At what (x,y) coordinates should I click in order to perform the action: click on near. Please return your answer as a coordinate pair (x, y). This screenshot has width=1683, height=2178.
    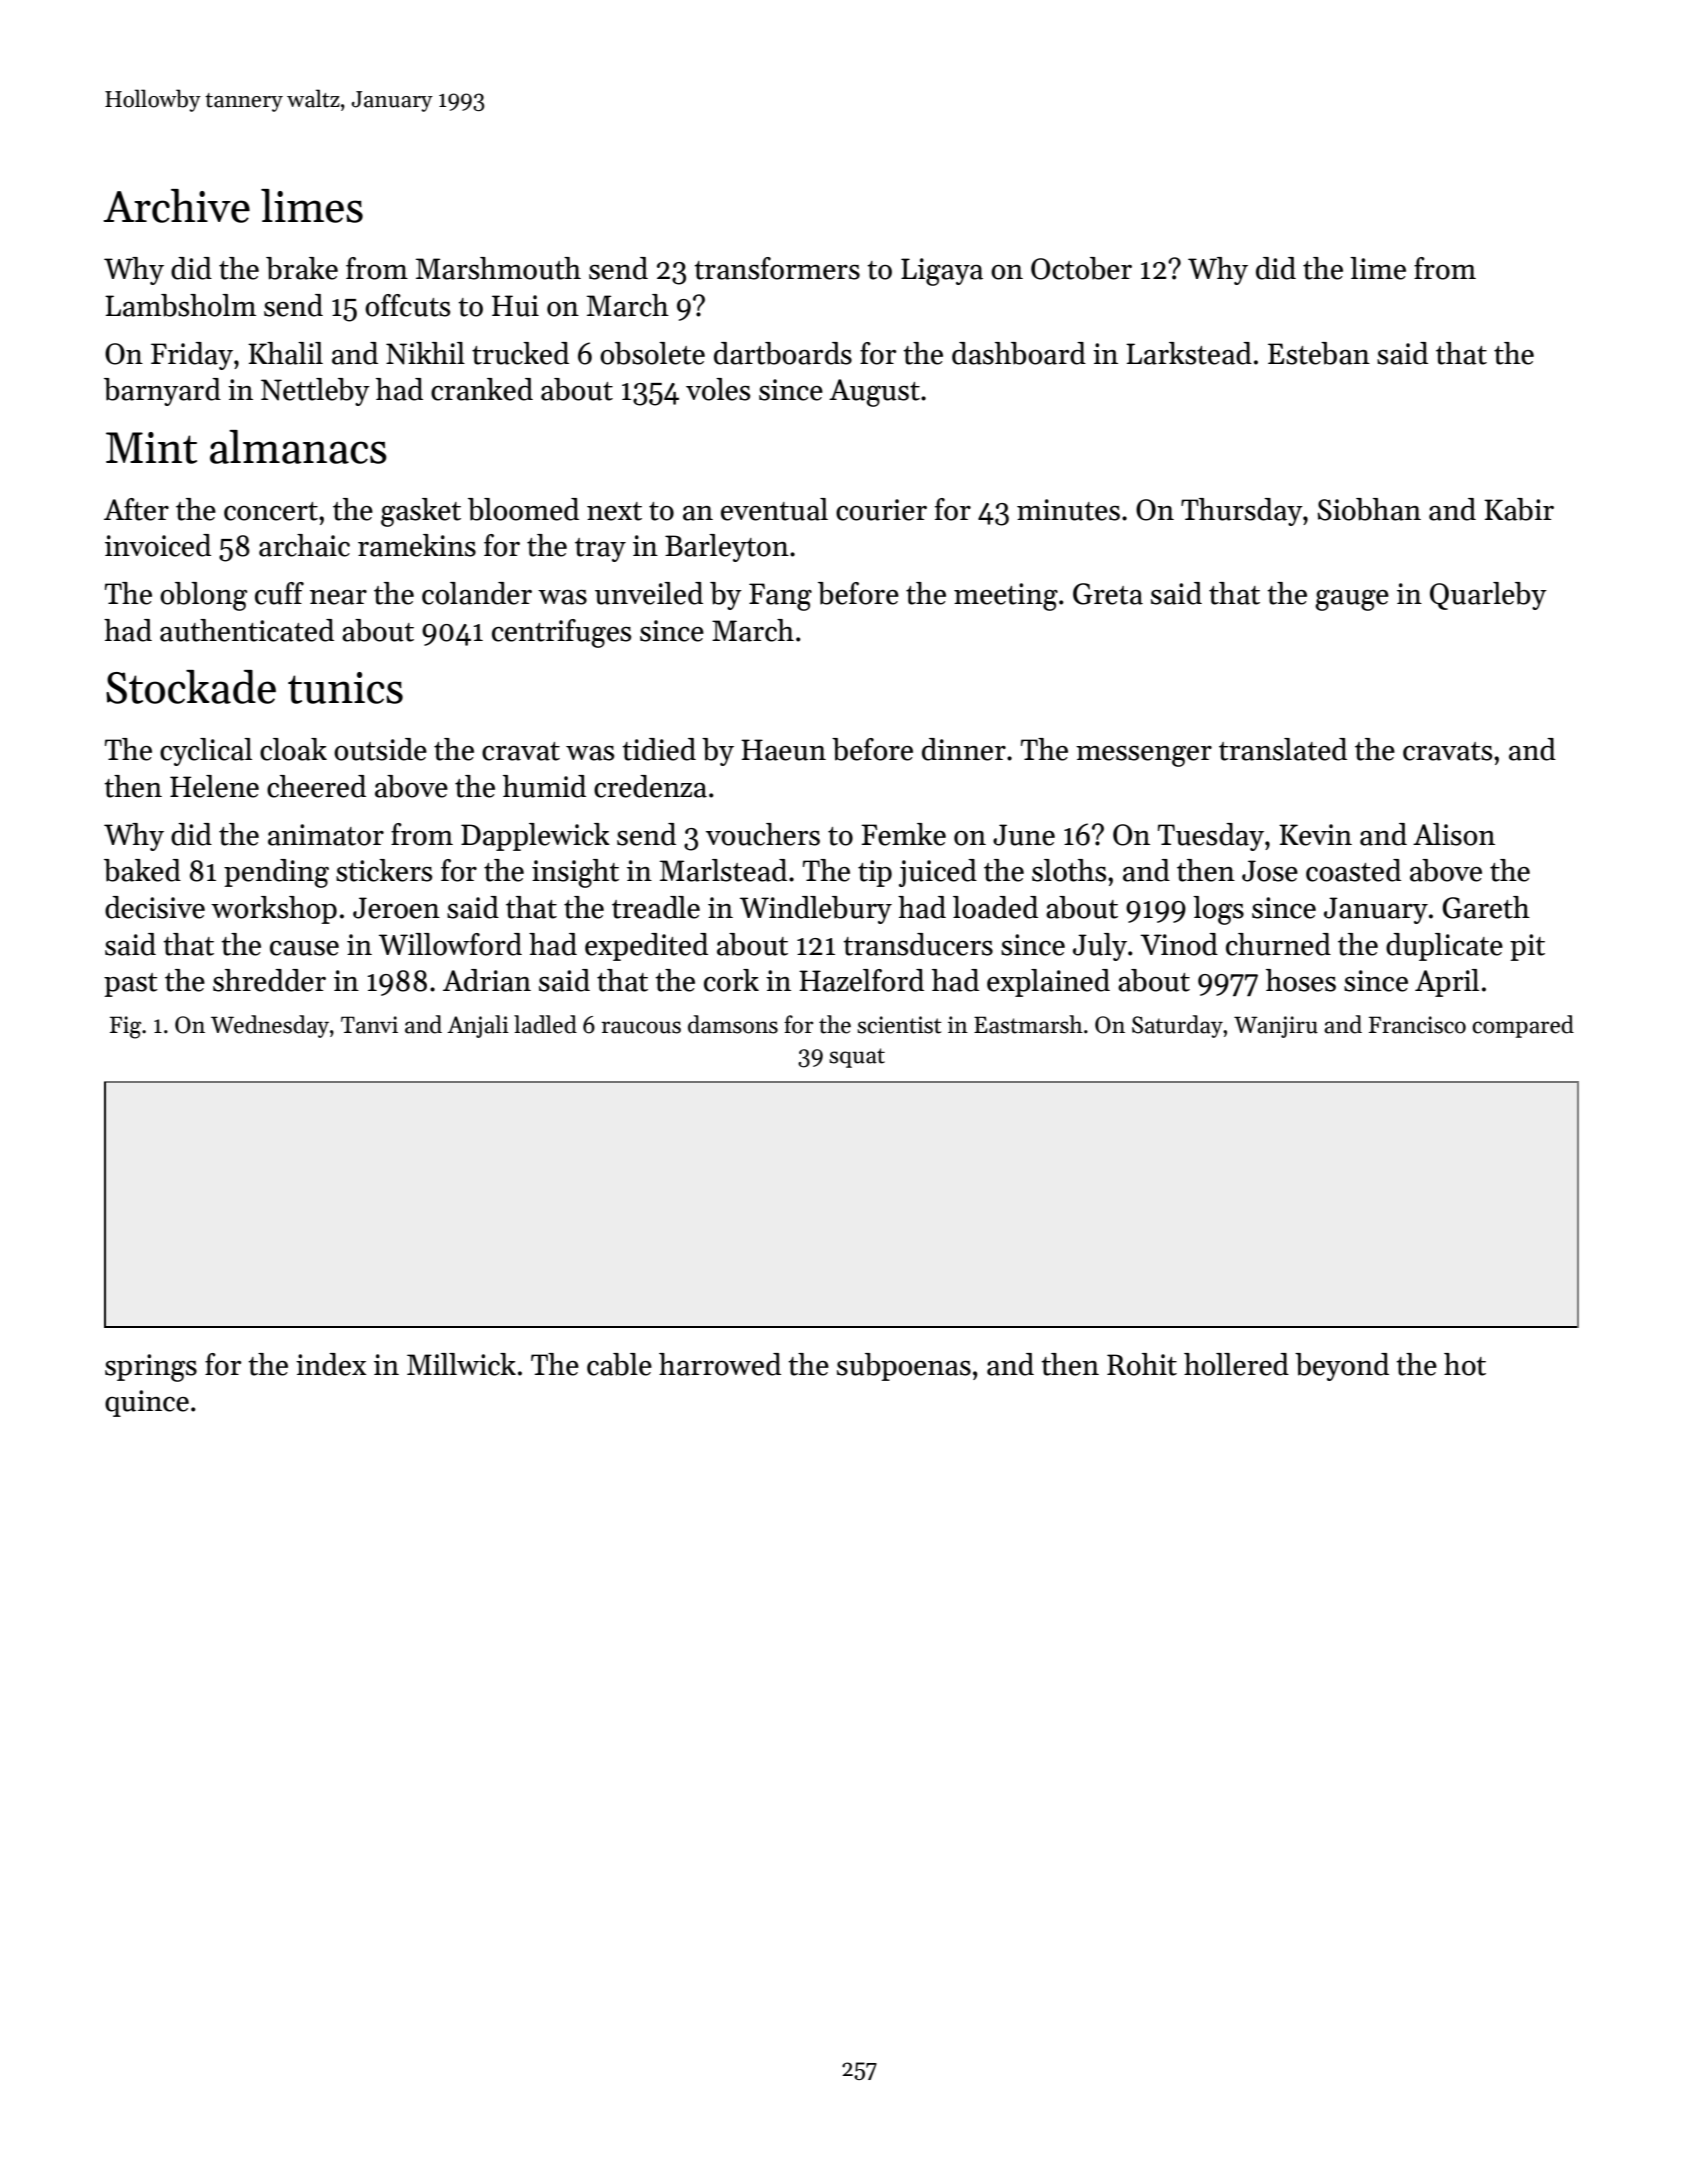
    Looking at the image, I should click on (338, 597).
